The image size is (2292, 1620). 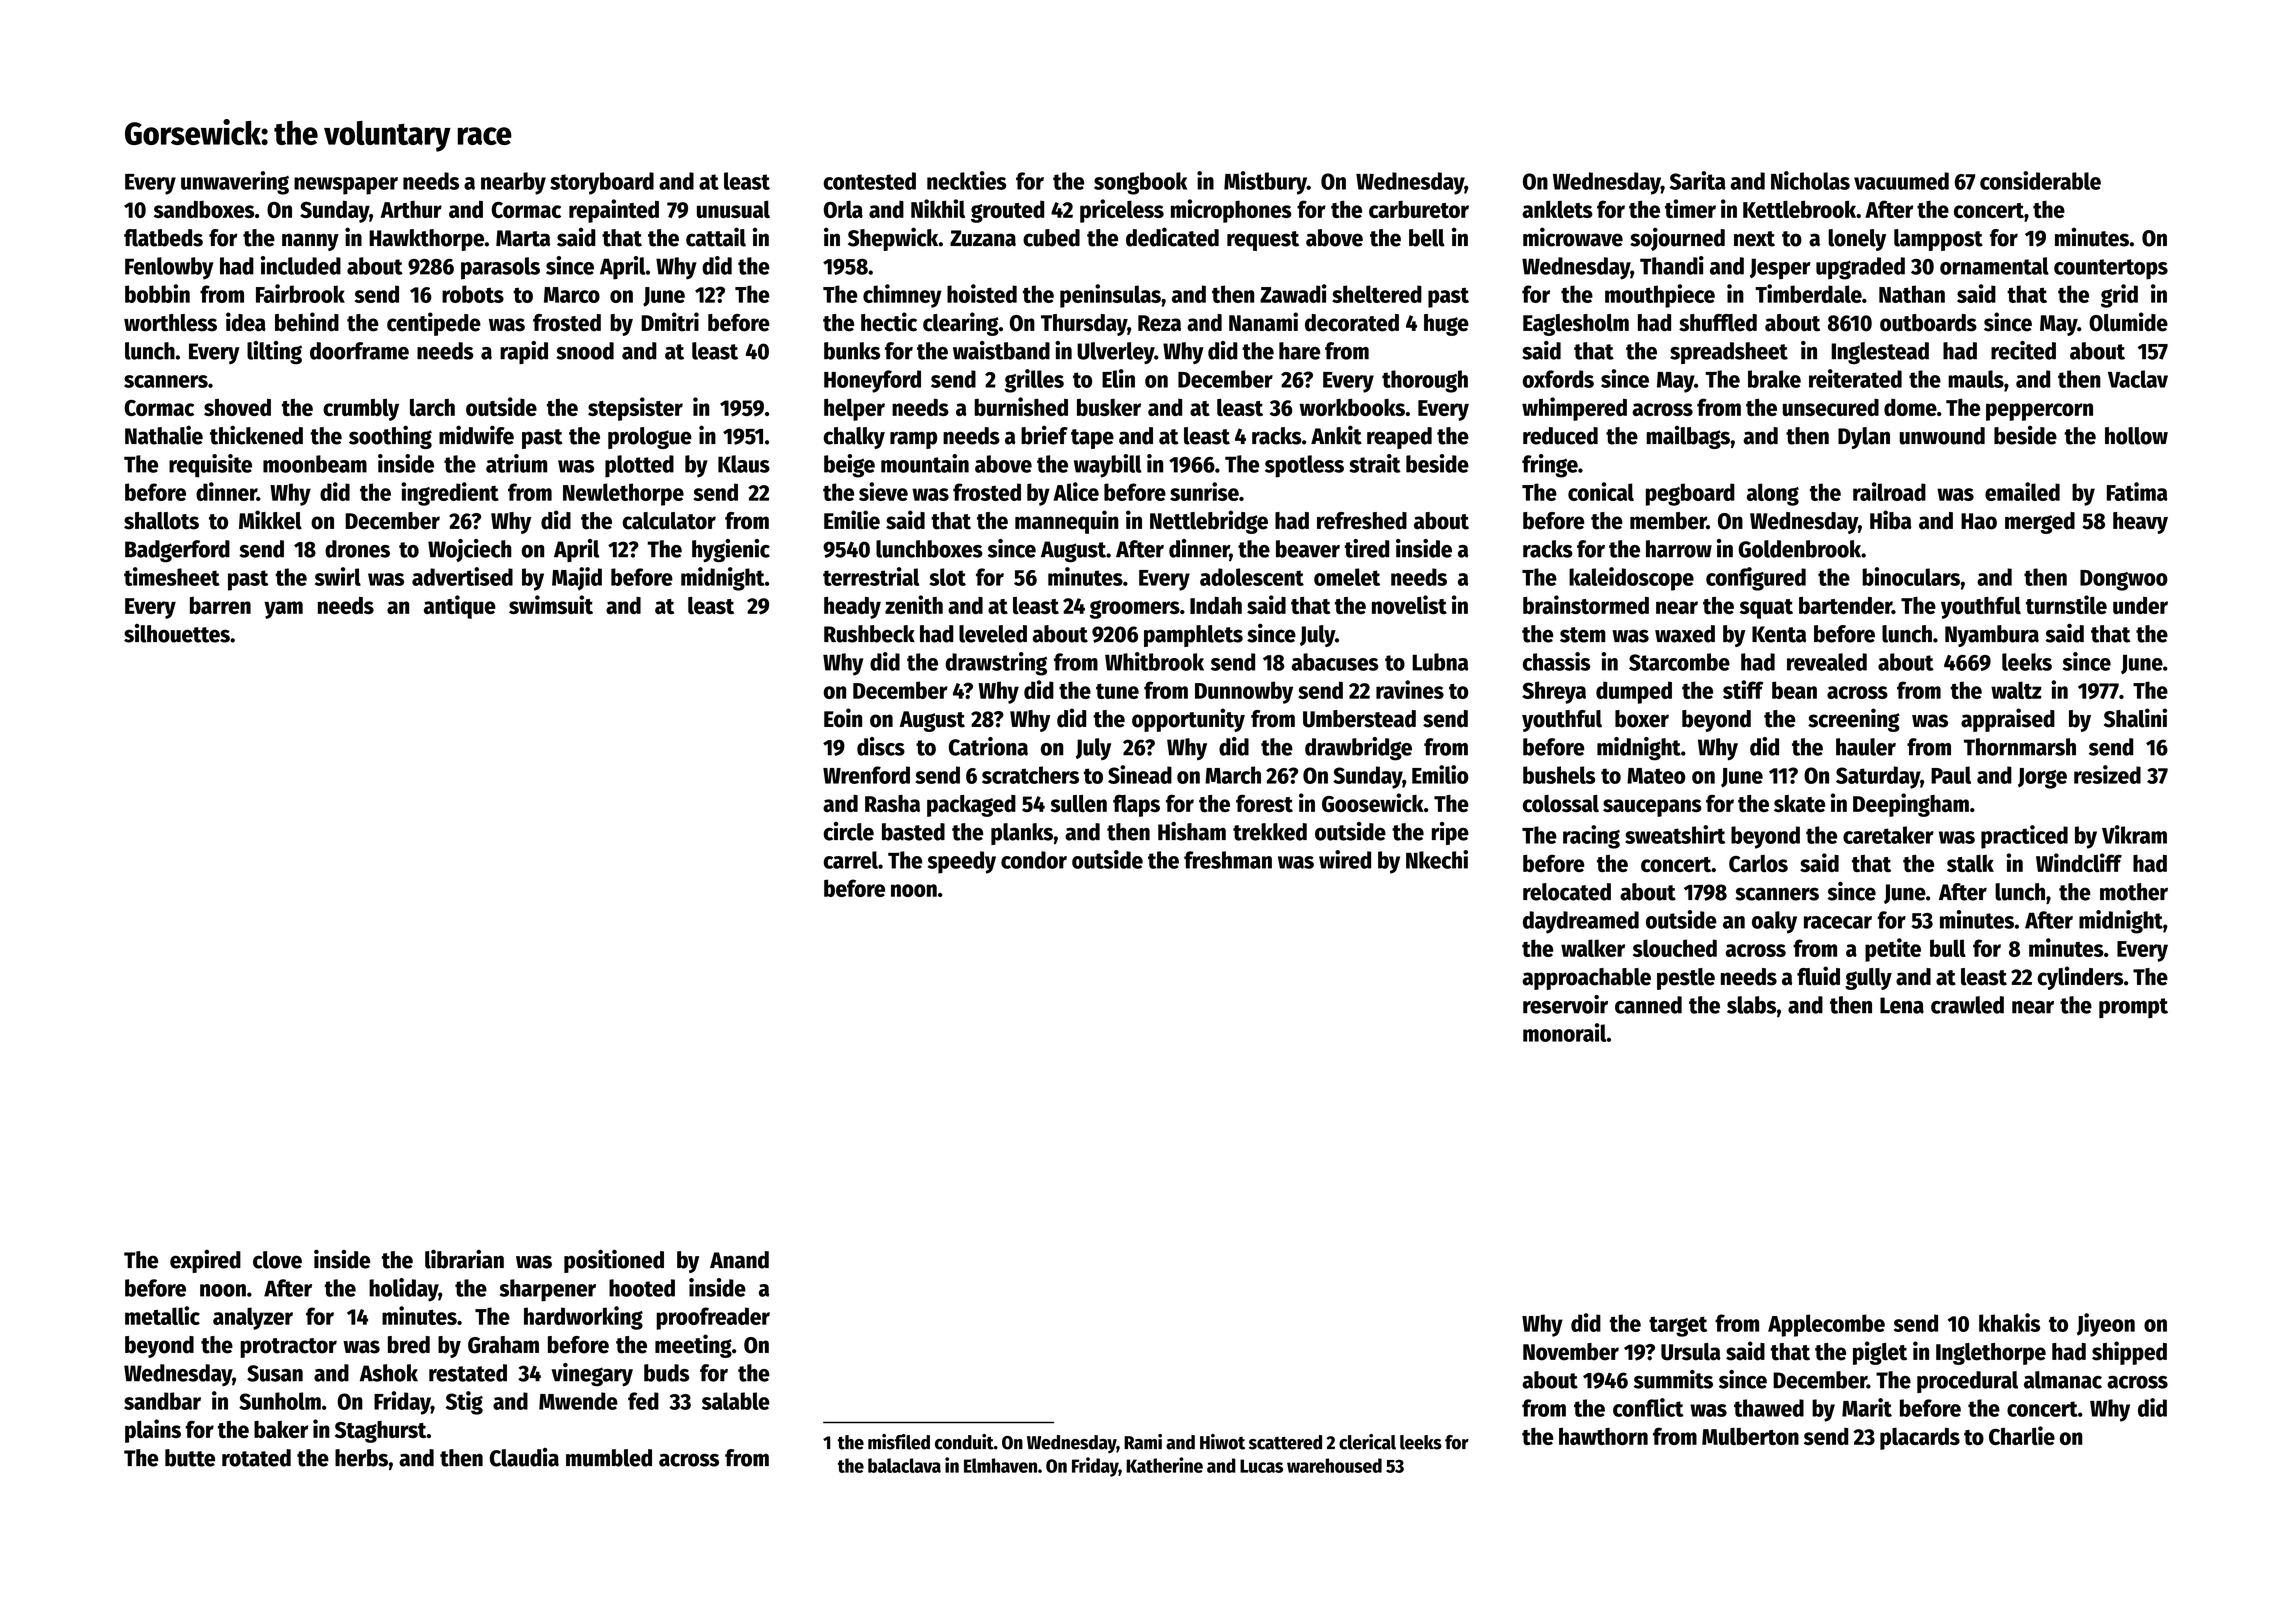 I want to click on Marta, so click(x=523, y=238).
